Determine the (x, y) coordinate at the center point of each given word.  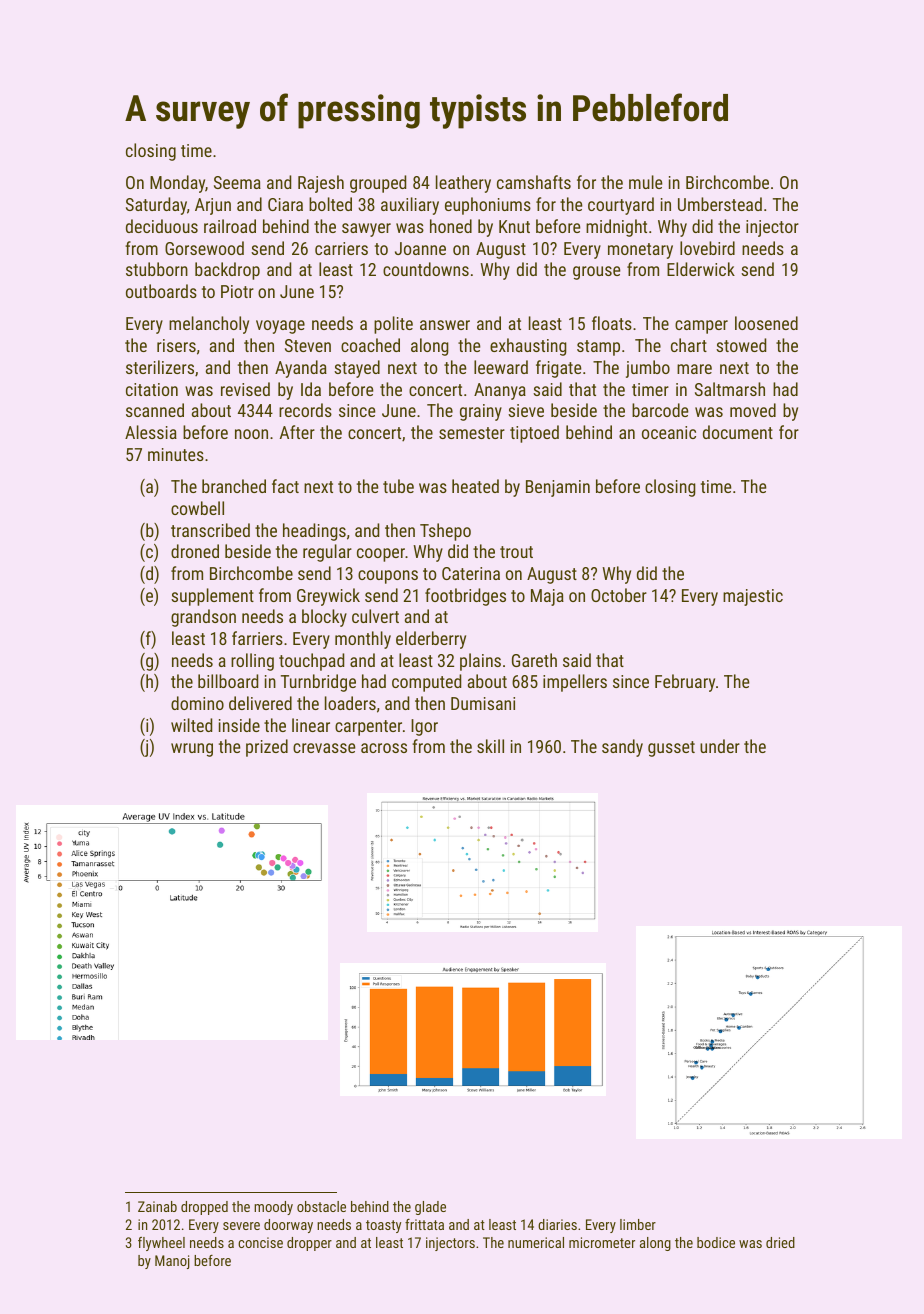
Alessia (151, 432)
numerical (536, 1242)
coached (370, 345)
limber (638, 1224)
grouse (596, 273)
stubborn (157, 269)
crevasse (324, 748)
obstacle (321, 1206)
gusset (671, 749)
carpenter (368, 728)
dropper (309, 1244)
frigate (558, 369)
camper (701, 327)
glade (430, 1208)
